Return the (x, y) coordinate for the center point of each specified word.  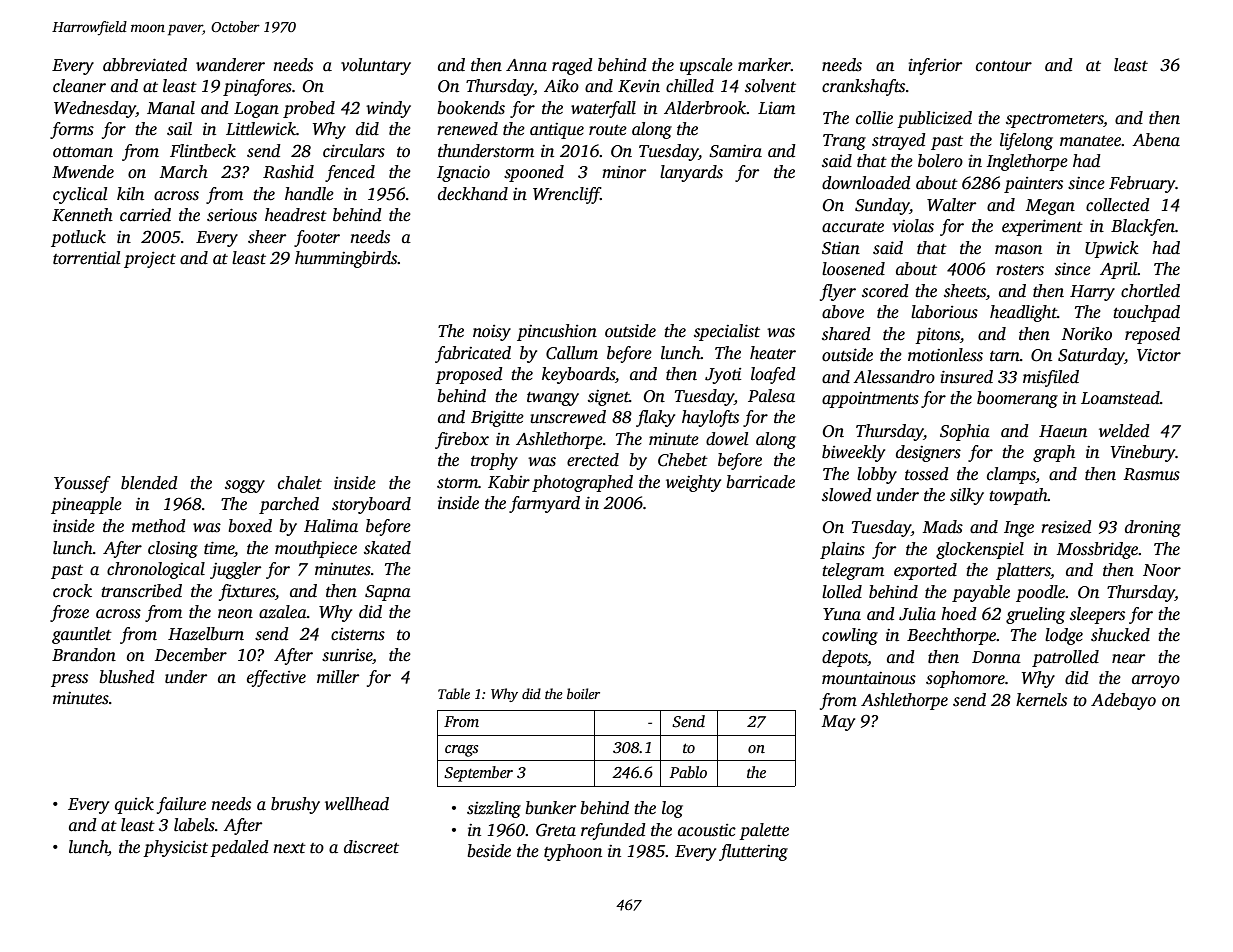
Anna (526, 65)
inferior (935, 66)
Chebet (683, 460)
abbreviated (145, 65)
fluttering (753, 852)
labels (194, 825)
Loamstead (1120, 398)
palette (764, 831)
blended (149, 483)
